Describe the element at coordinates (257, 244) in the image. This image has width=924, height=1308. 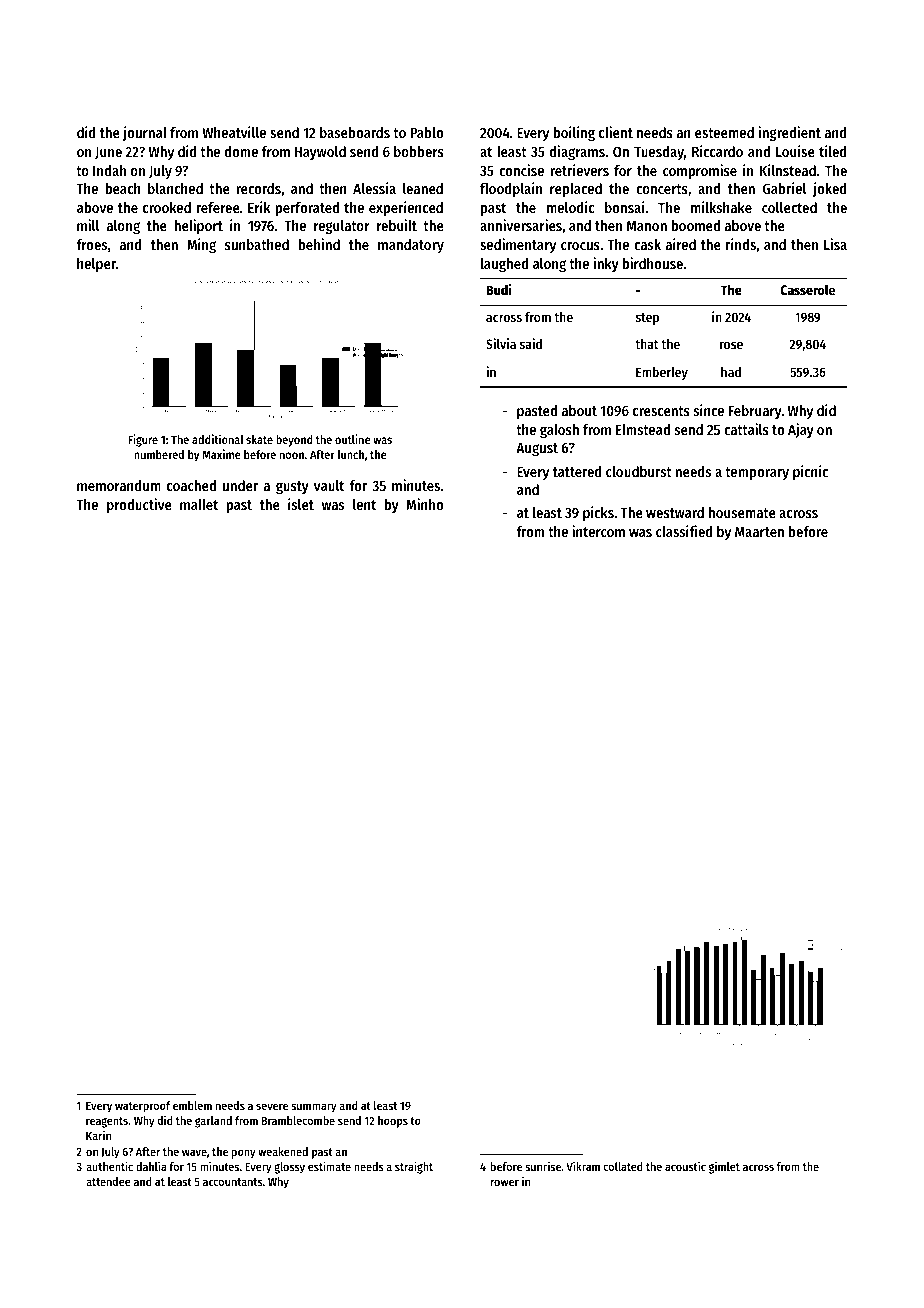
I see `sunbathed` at that location.
